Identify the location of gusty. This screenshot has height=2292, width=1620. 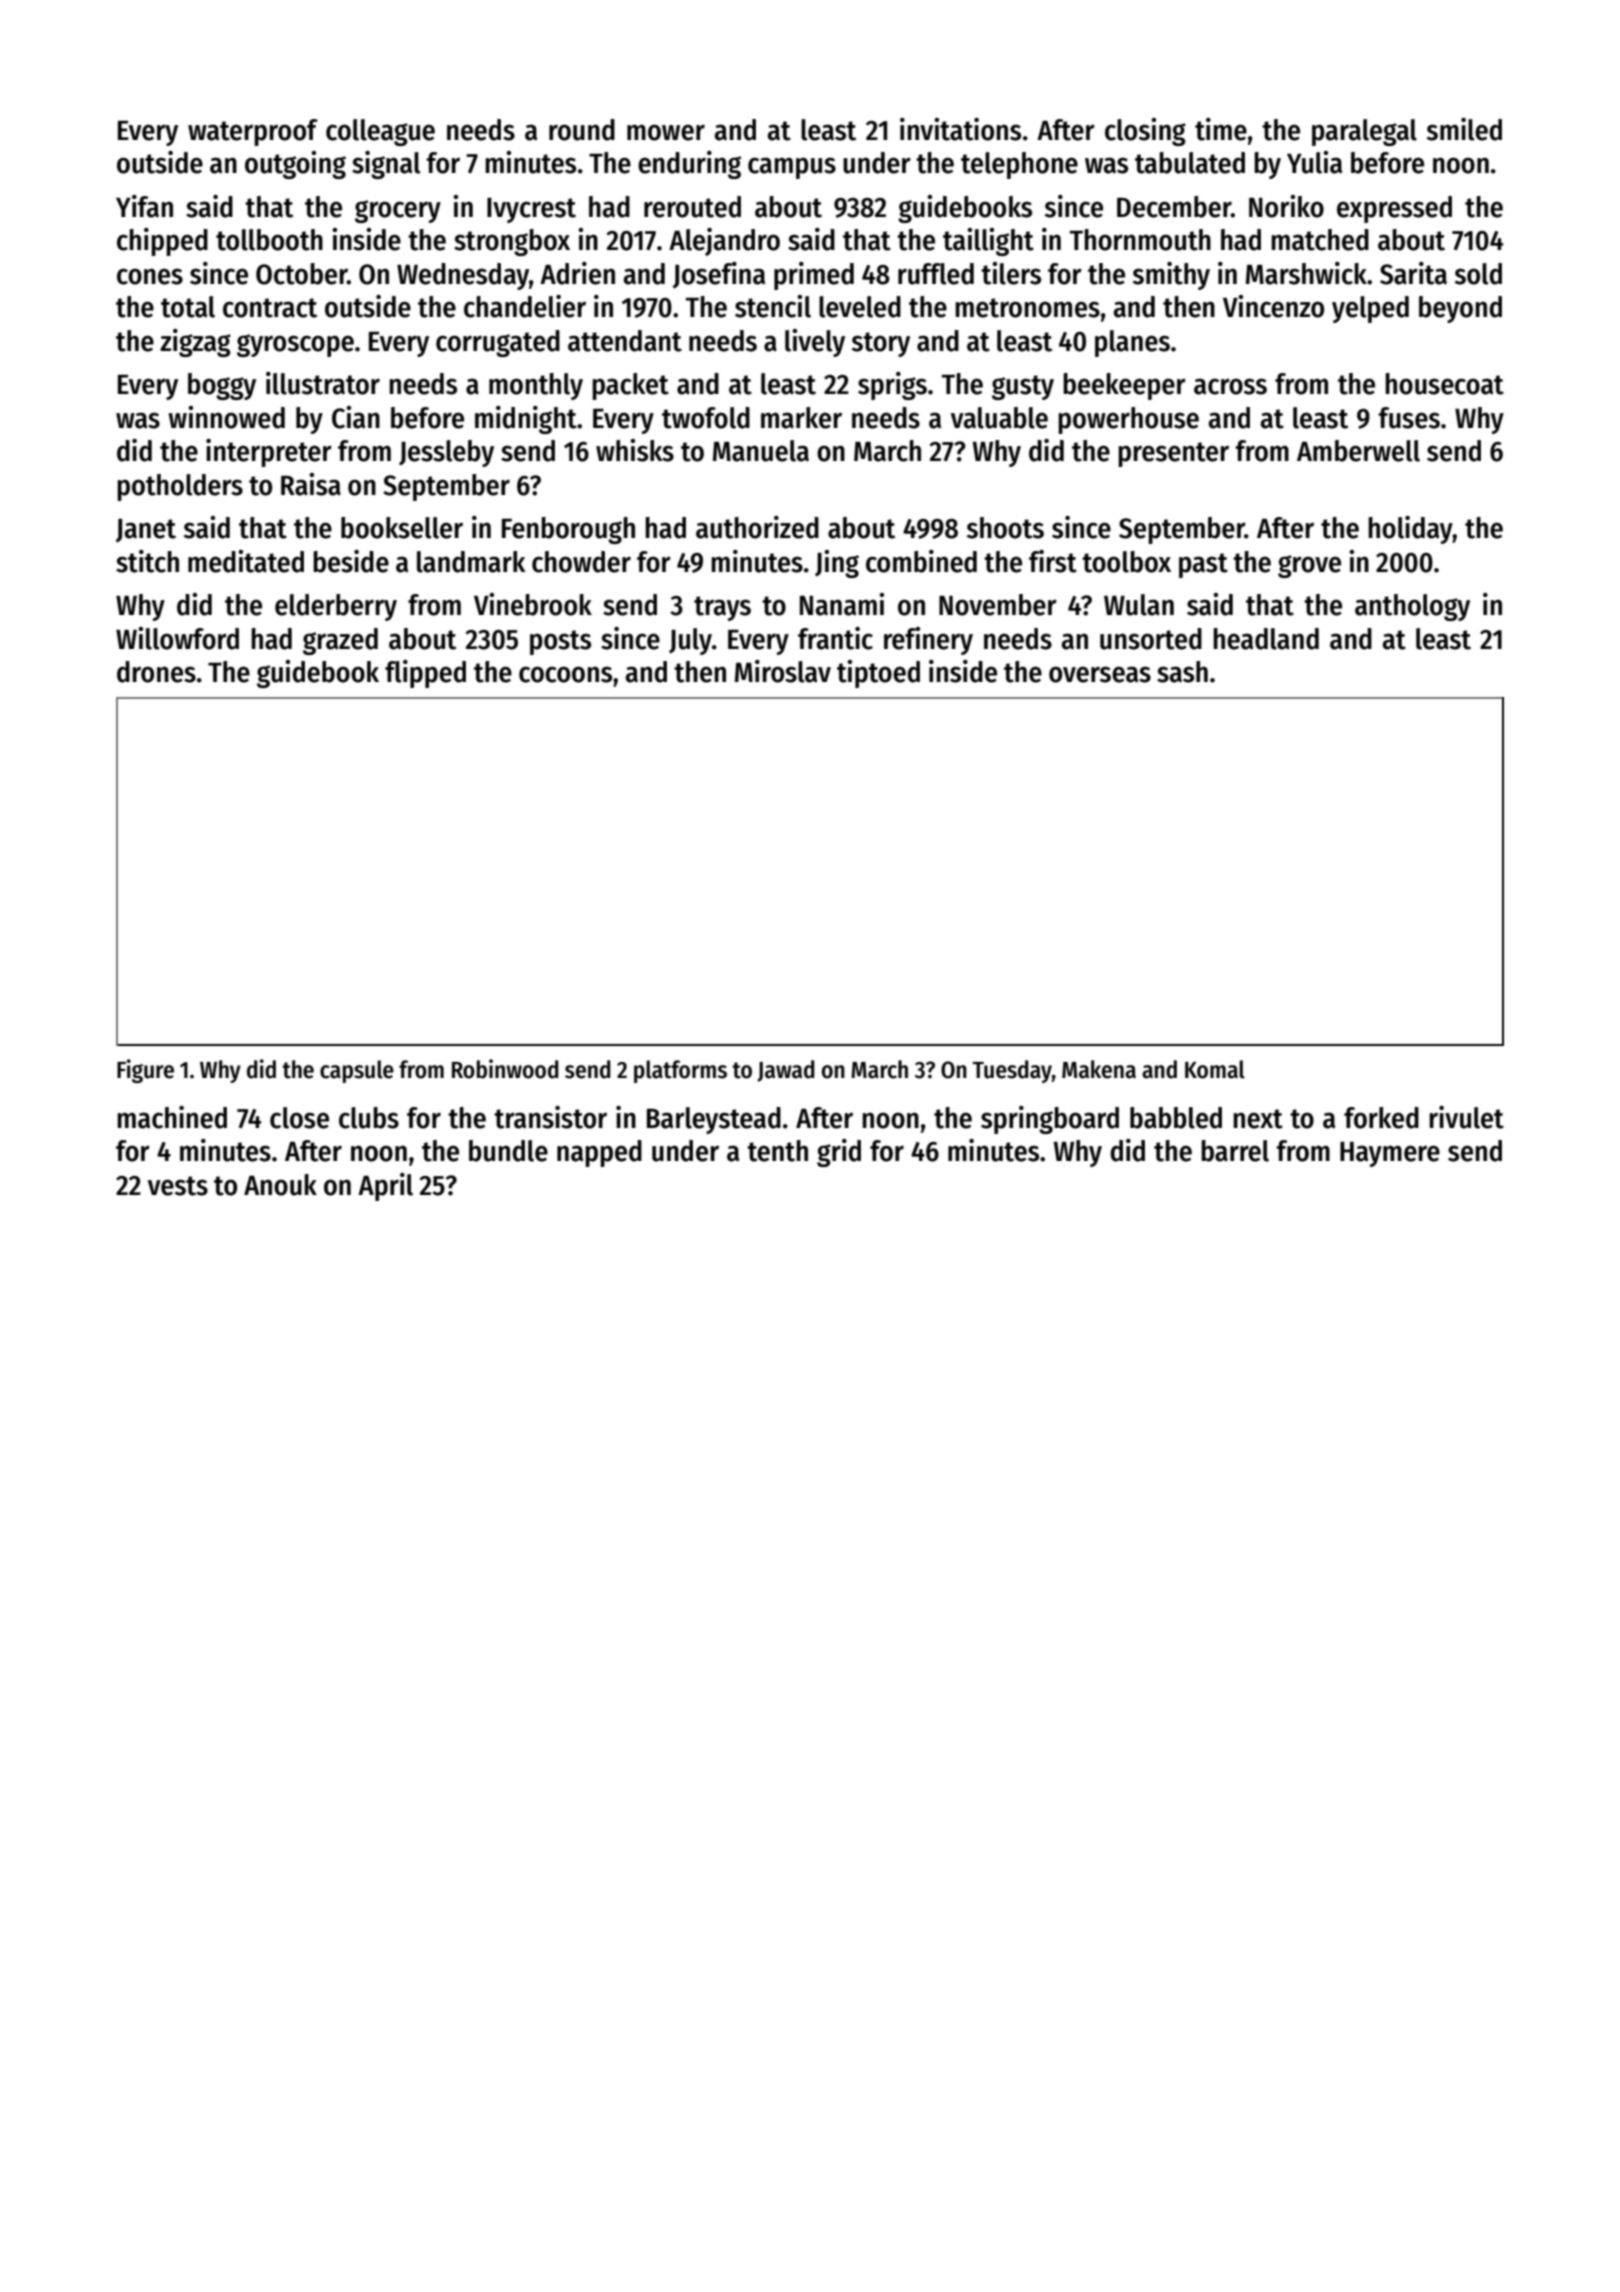
(1023, 387).
